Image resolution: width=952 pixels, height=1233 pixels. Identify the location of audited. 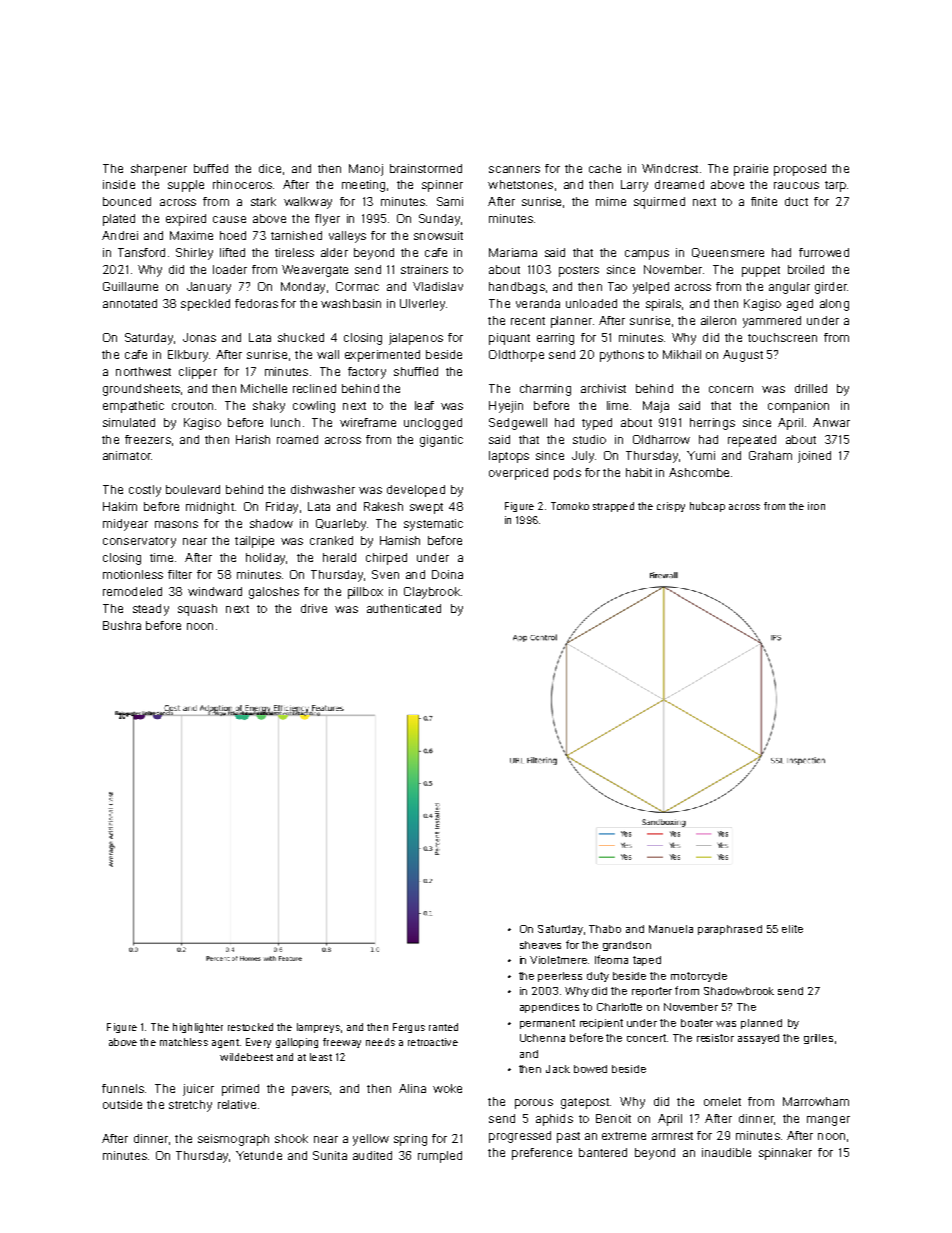
(372, 1155).
